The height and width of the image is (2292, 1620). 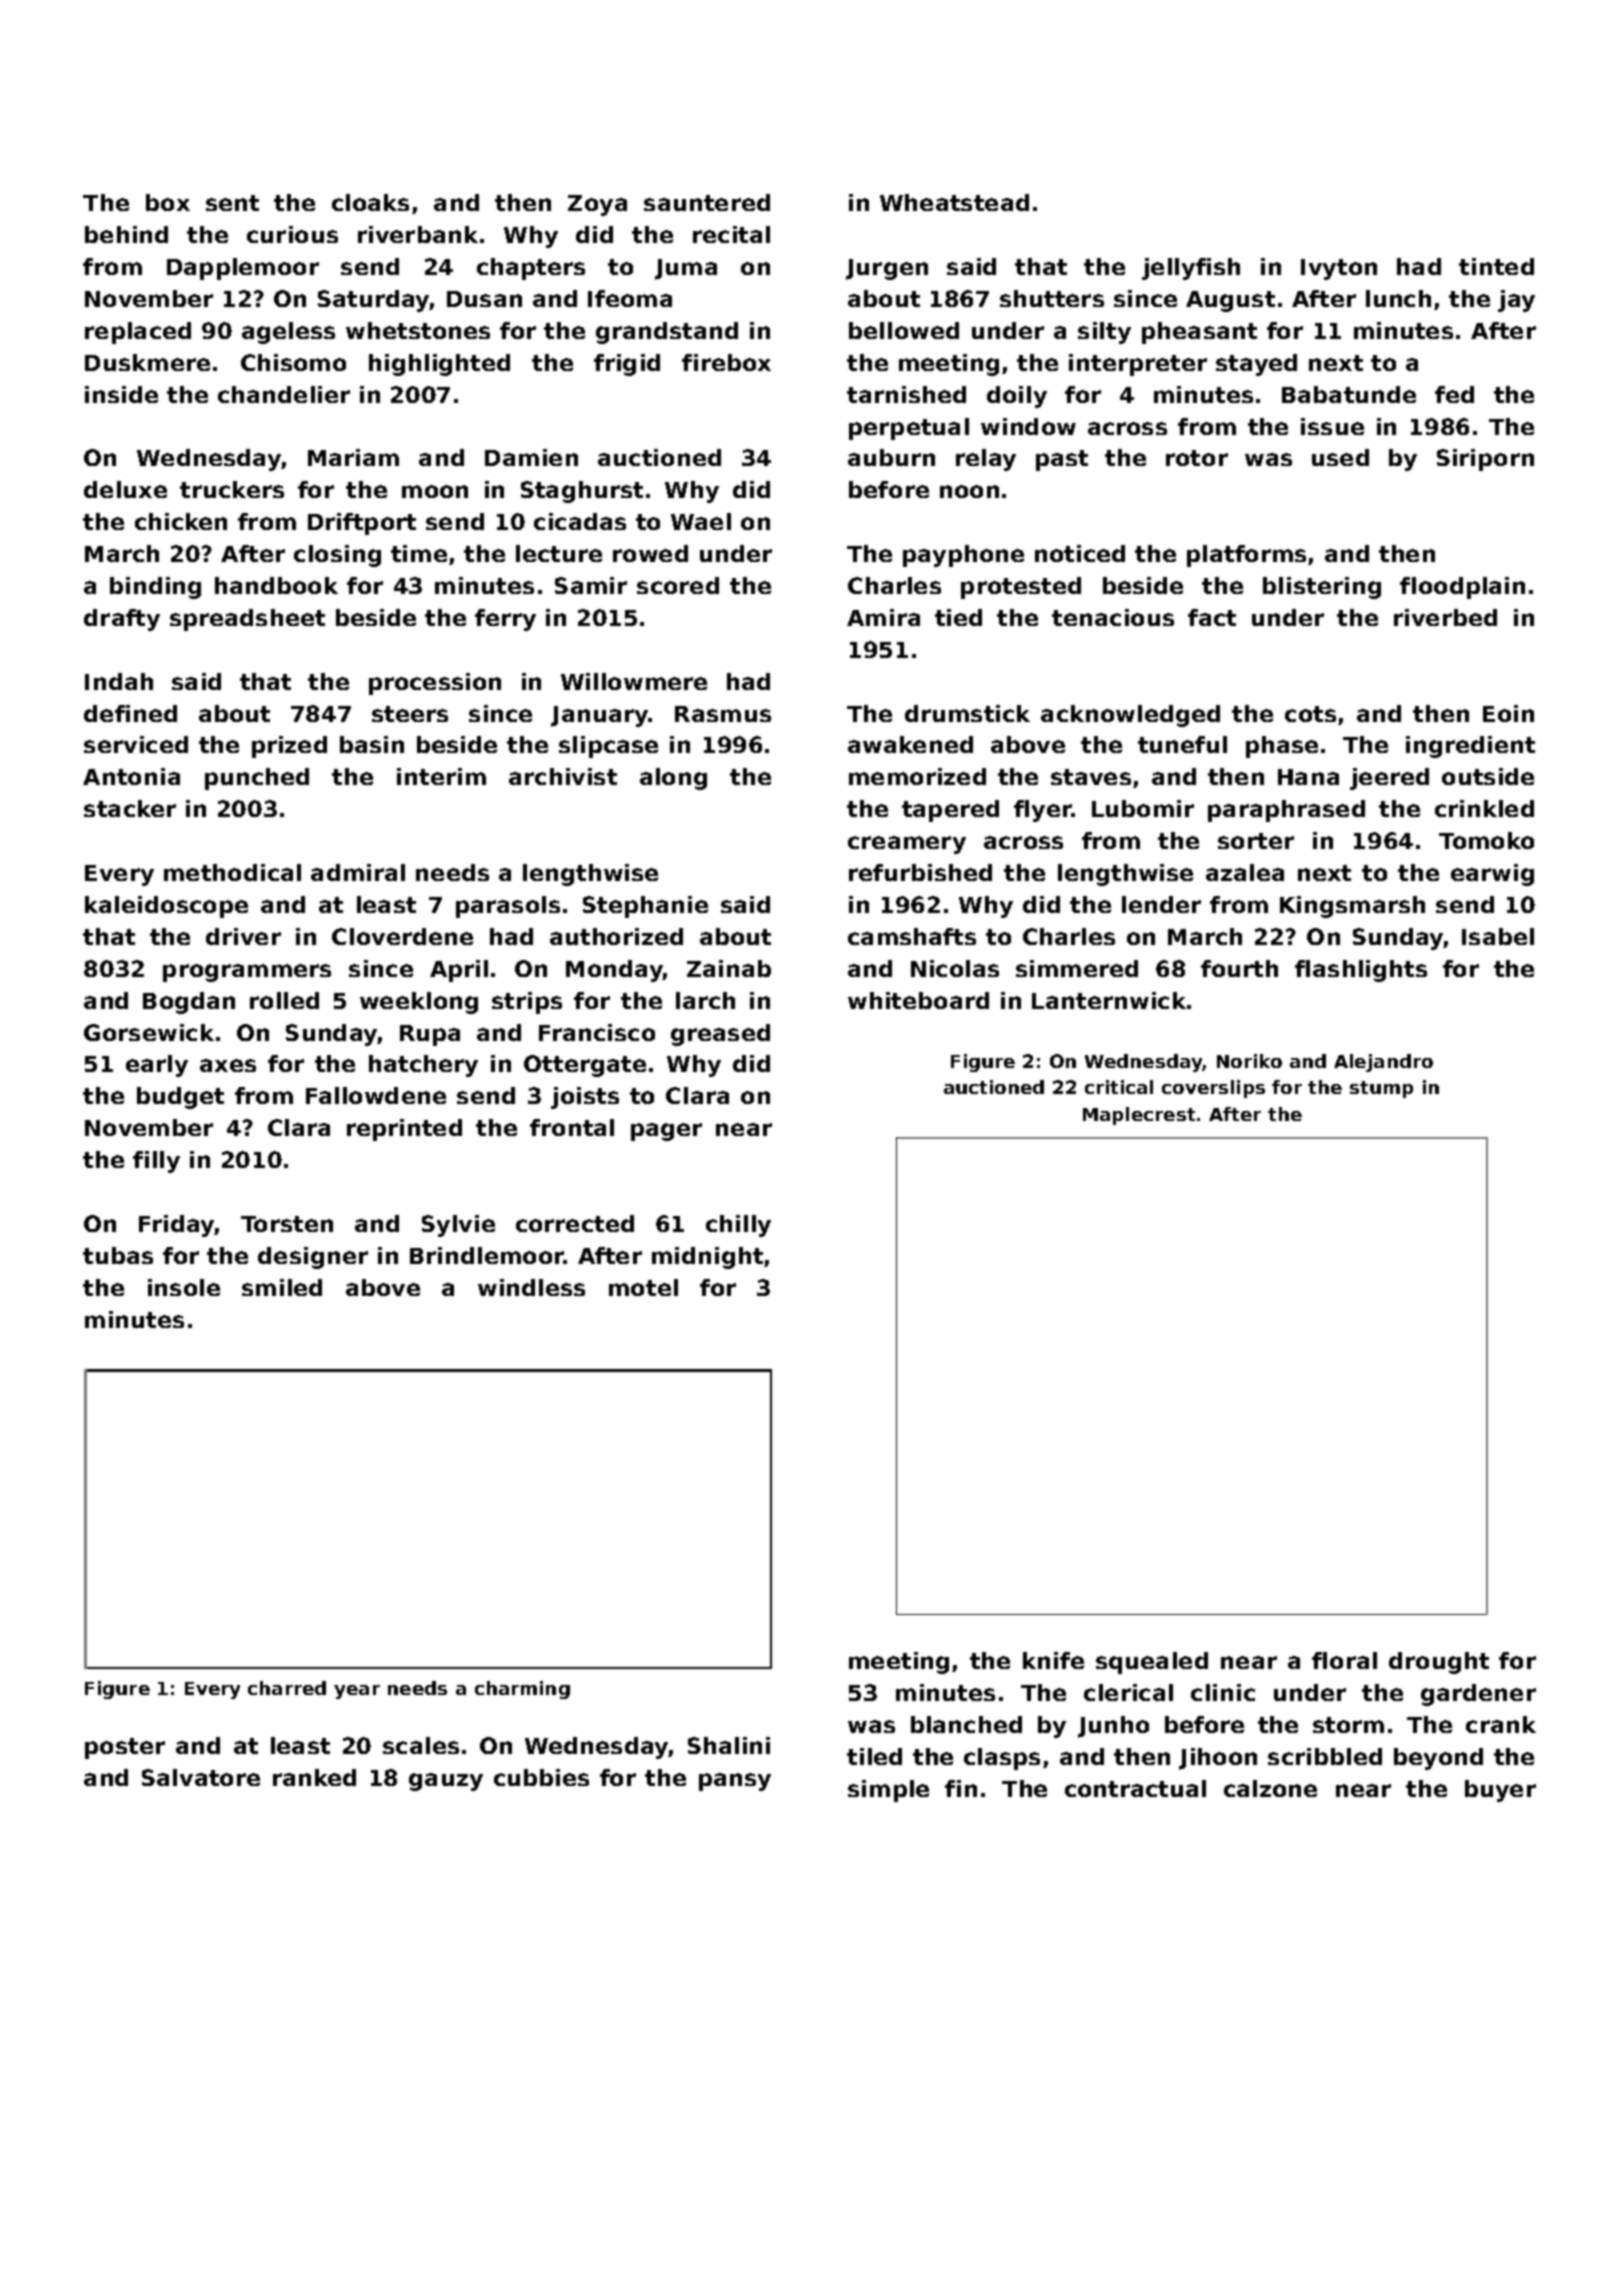 What do you see at coordinates (597, 205) in the image?
I see `Zoya` at bounding box center [597, 205].
